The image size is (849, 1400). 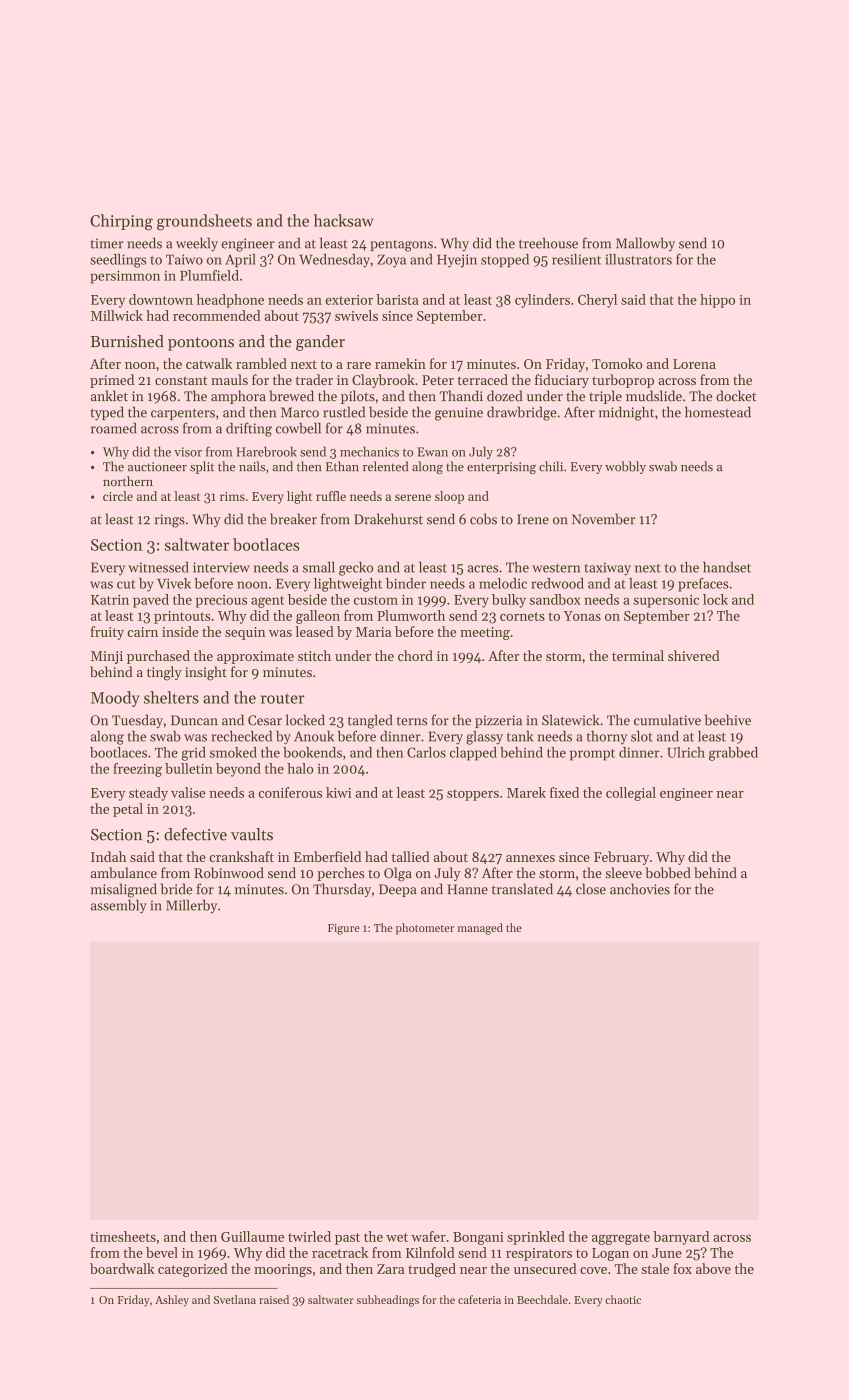 What do you see at coordinates (191, 907) in the image?
I see `Millerby` at bounding box center [191, 907].
